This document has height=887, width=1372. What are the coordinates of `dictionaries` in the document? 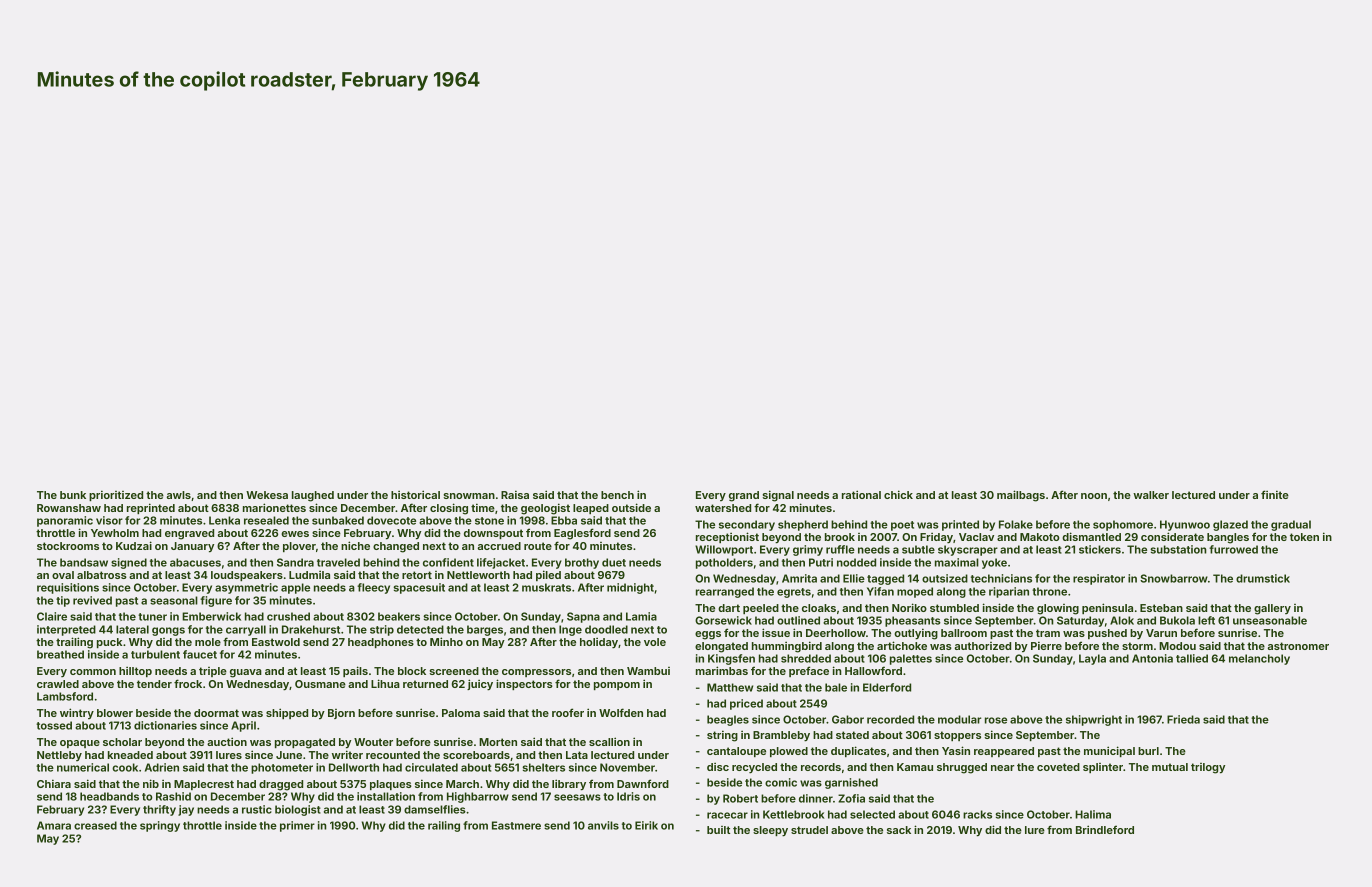 It's located at (165, 725).
